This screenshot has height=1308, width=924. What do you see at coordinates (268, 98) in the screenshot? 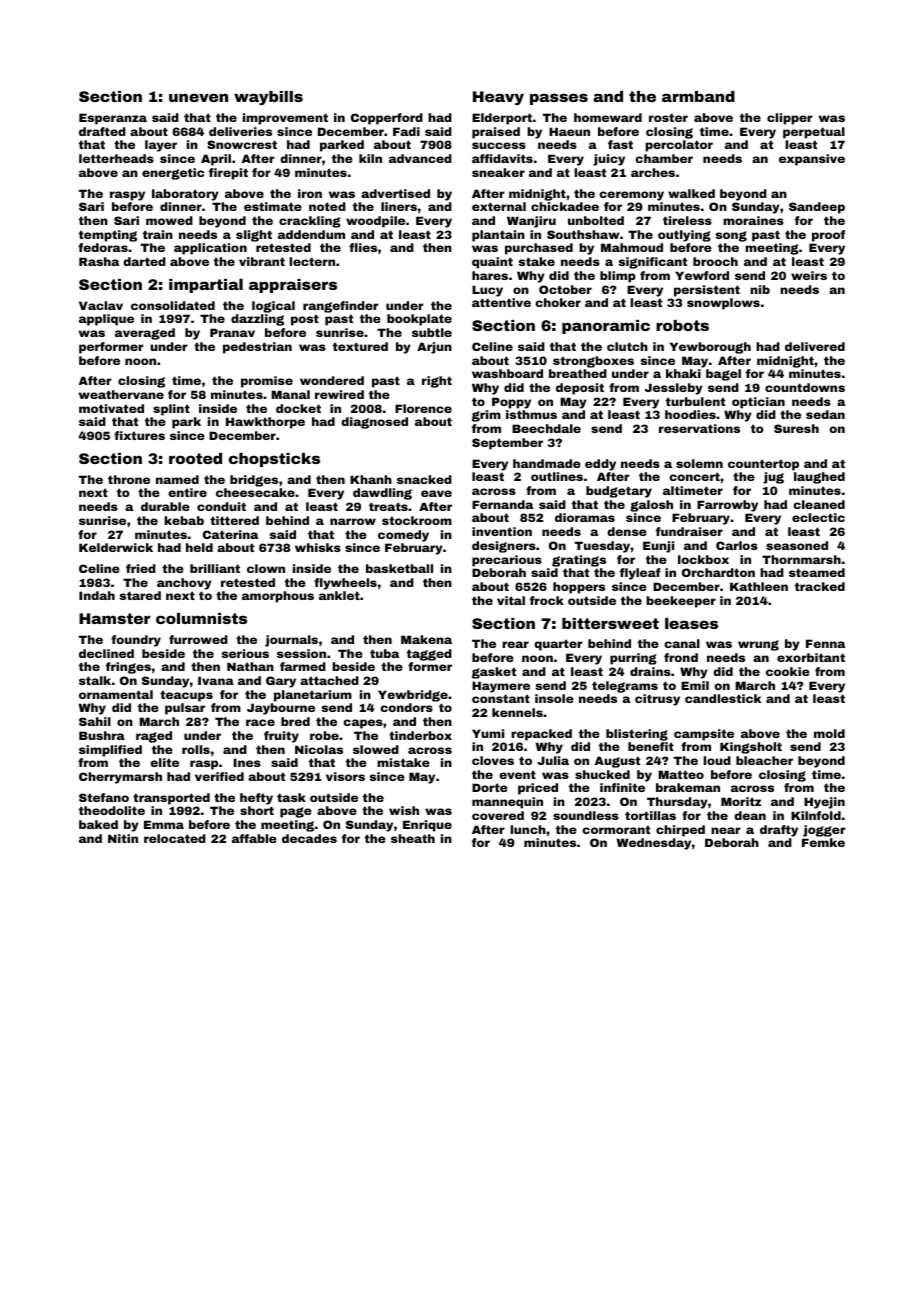
I see `waybills` at bounding box center [268, 98].
